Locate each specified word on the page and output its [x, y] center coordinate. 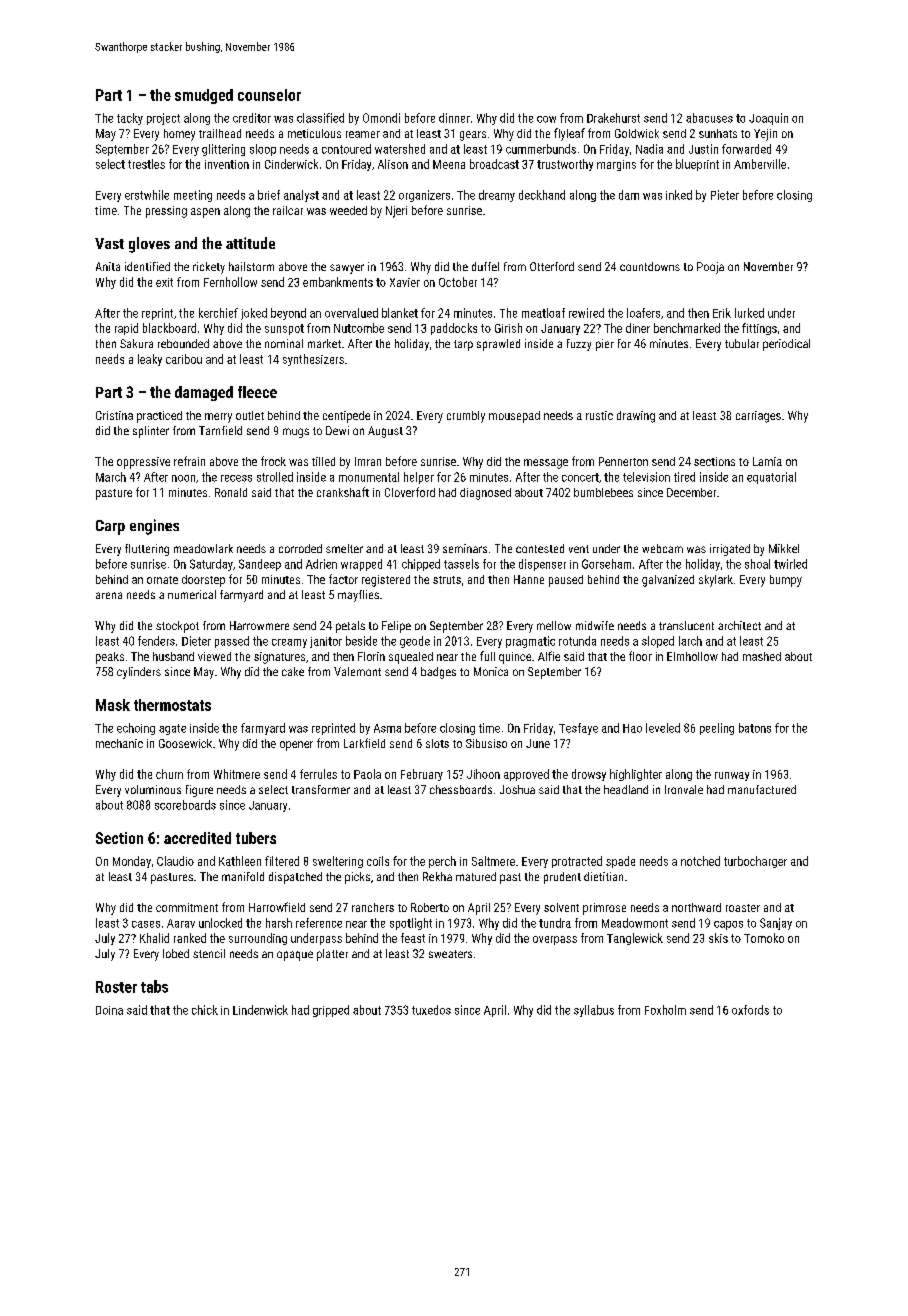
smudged [204, 96]
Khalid [154, 938]
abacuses [709, 118]
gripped [331, 1011]
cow [546, 119]
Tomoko [764, 938]
